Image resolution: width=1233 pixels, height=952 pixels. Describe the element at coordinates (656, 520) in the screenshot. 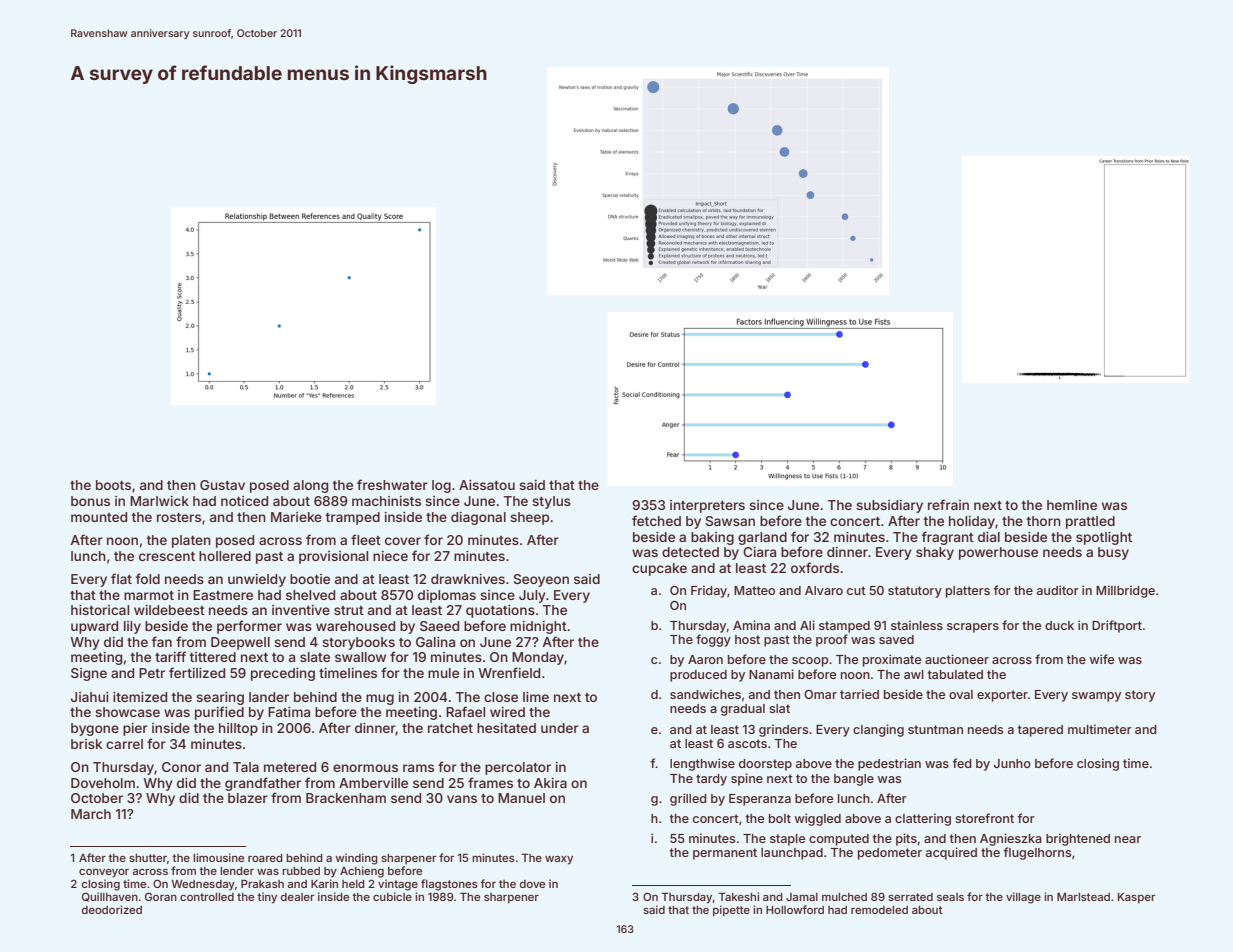

I see `fetched` at that location.
